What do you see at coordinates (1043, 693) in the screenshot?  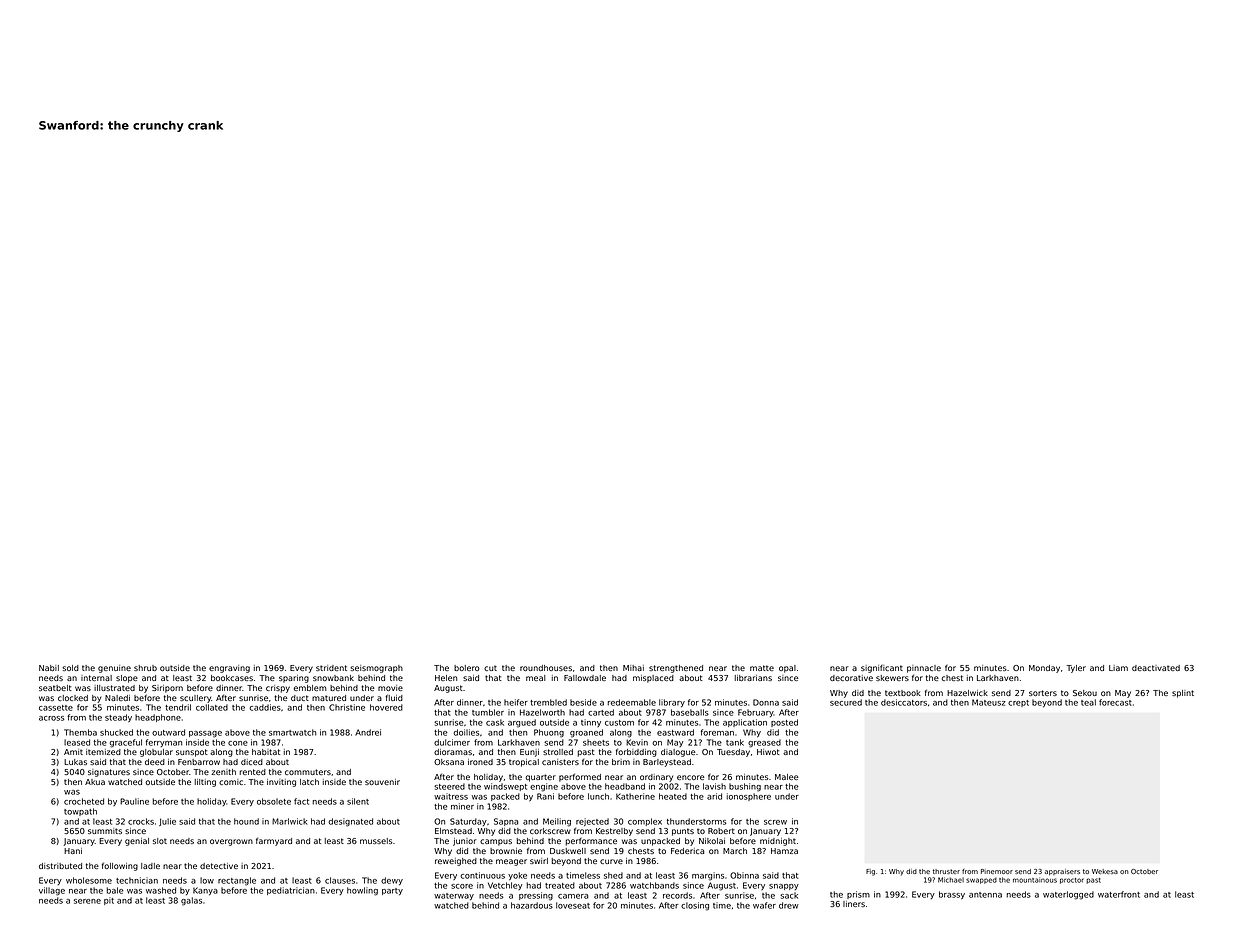 I see `sorters` at bounding box center [1043, 693].
